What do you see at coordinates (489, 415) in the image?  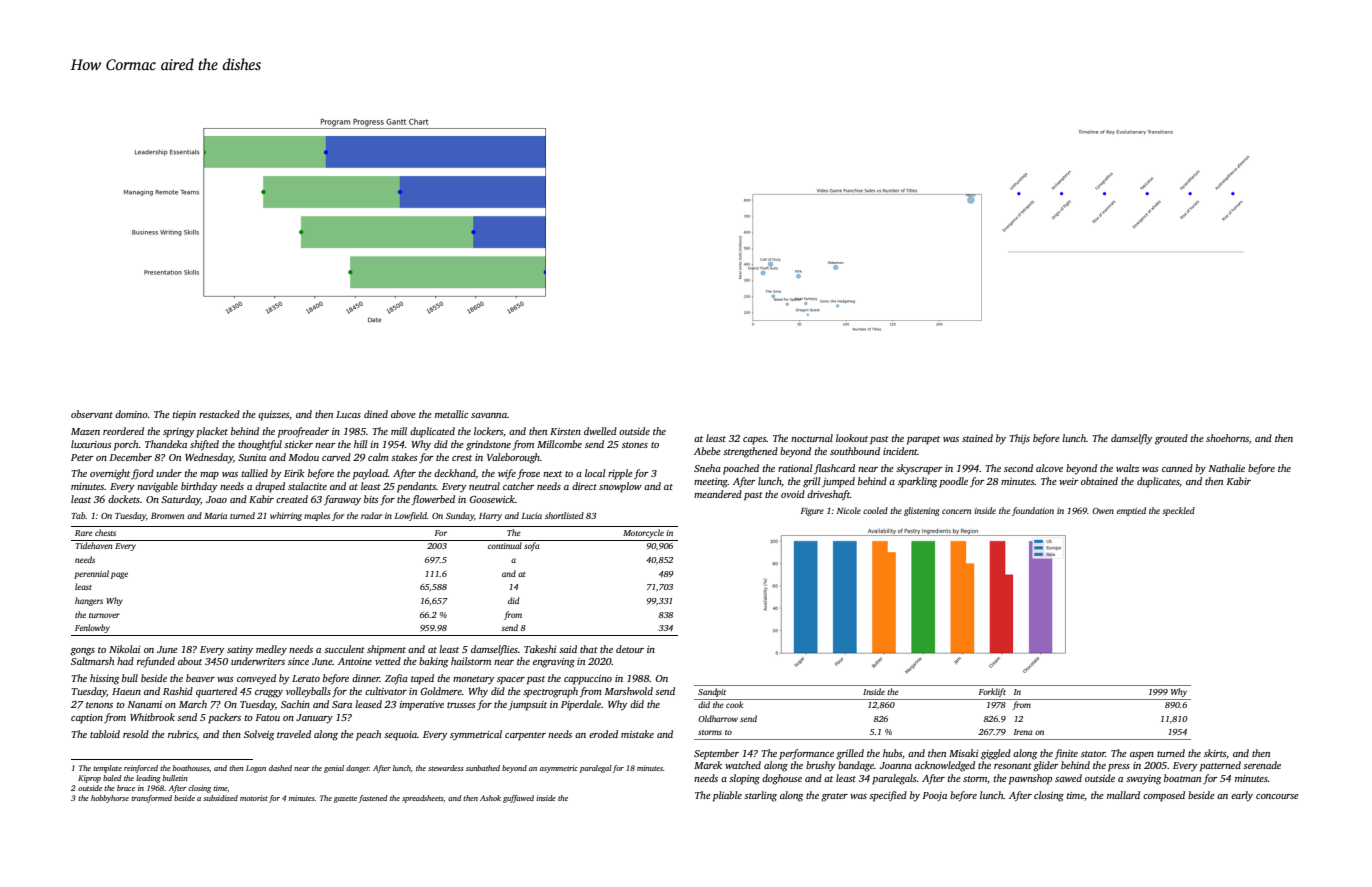 I see `savanna` at bounding box center [489, 415].
